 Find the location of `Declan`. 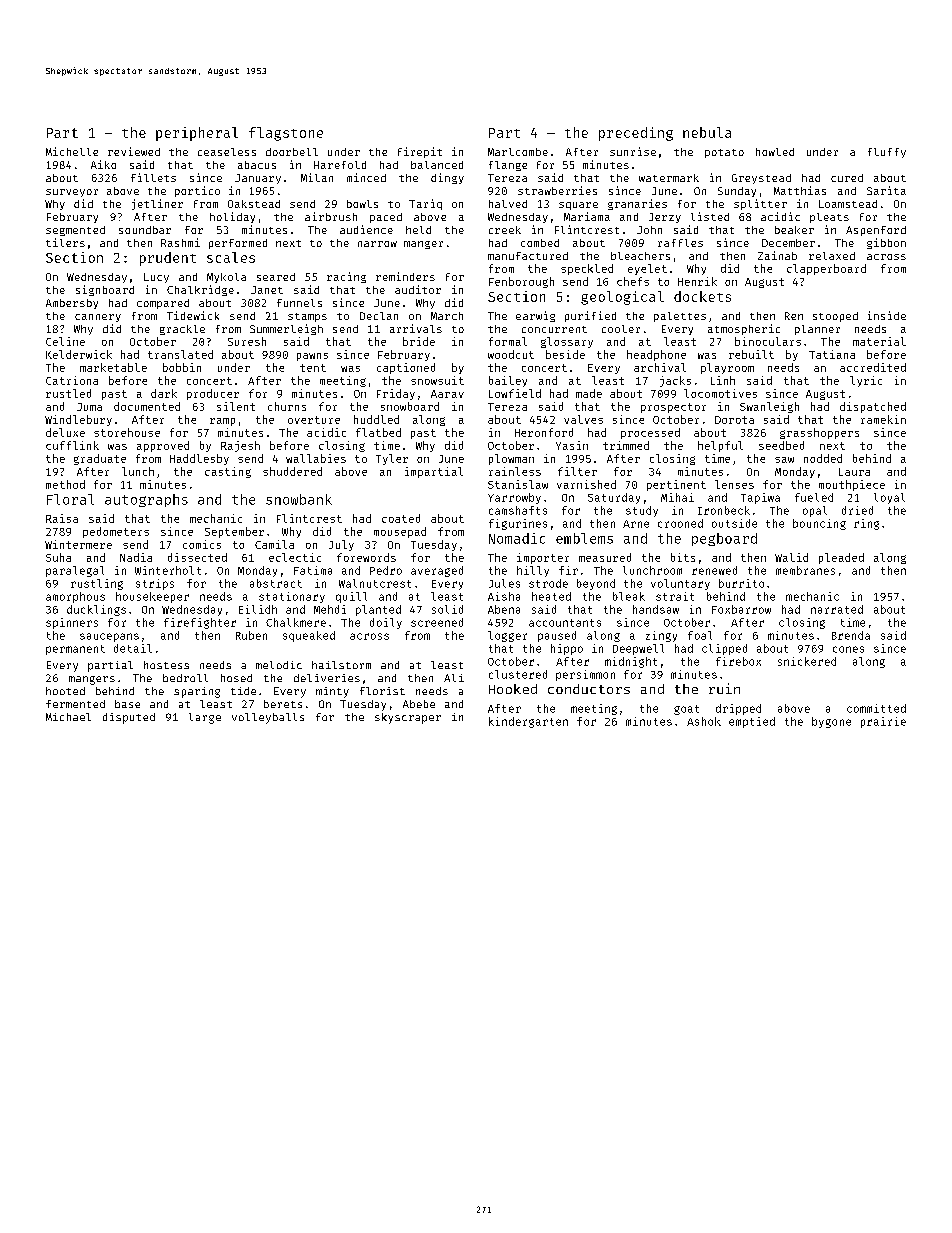

Declan is located at coordinates (379, 316).
